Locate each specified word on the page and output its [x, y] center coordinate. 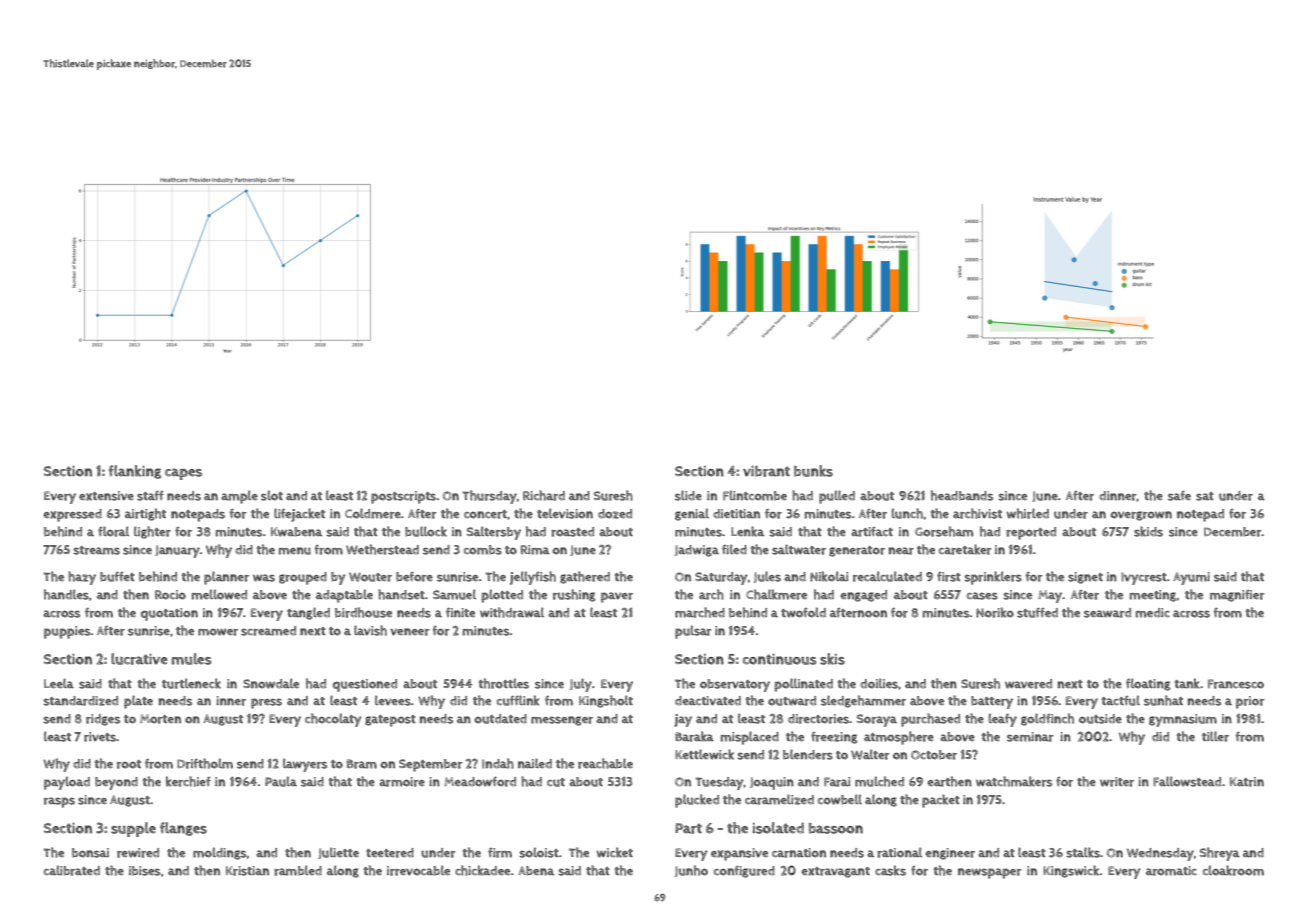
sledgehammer [863, 701]
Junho [691, 871]
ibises [144, 871]
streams [96, 550]
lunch [907, 513]
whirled [1028, 513]
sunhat [1163, 700]
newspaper [990, 873]
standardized [80, 701]
